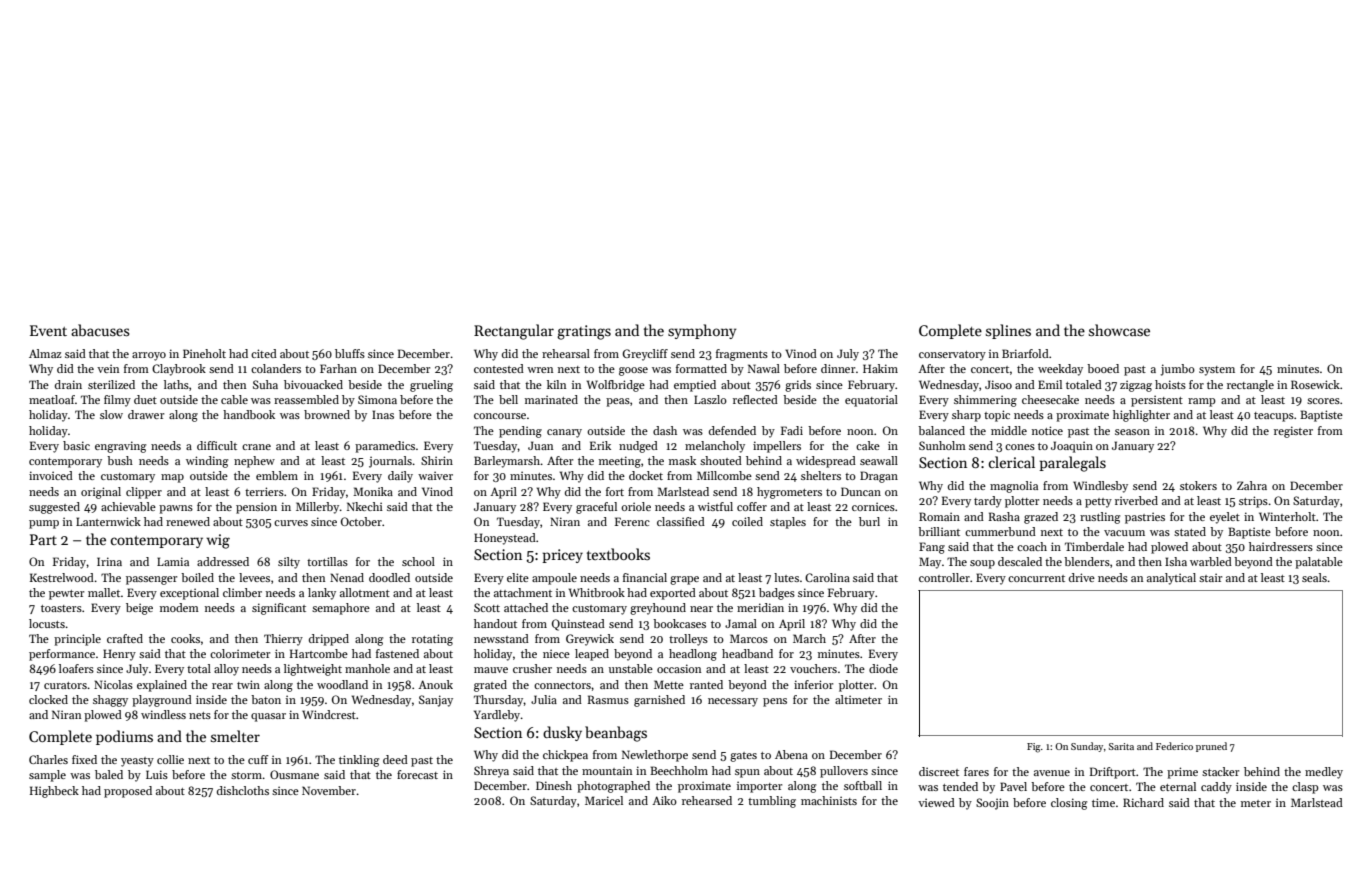  I want to click on Maricel, so click(604, 800).
